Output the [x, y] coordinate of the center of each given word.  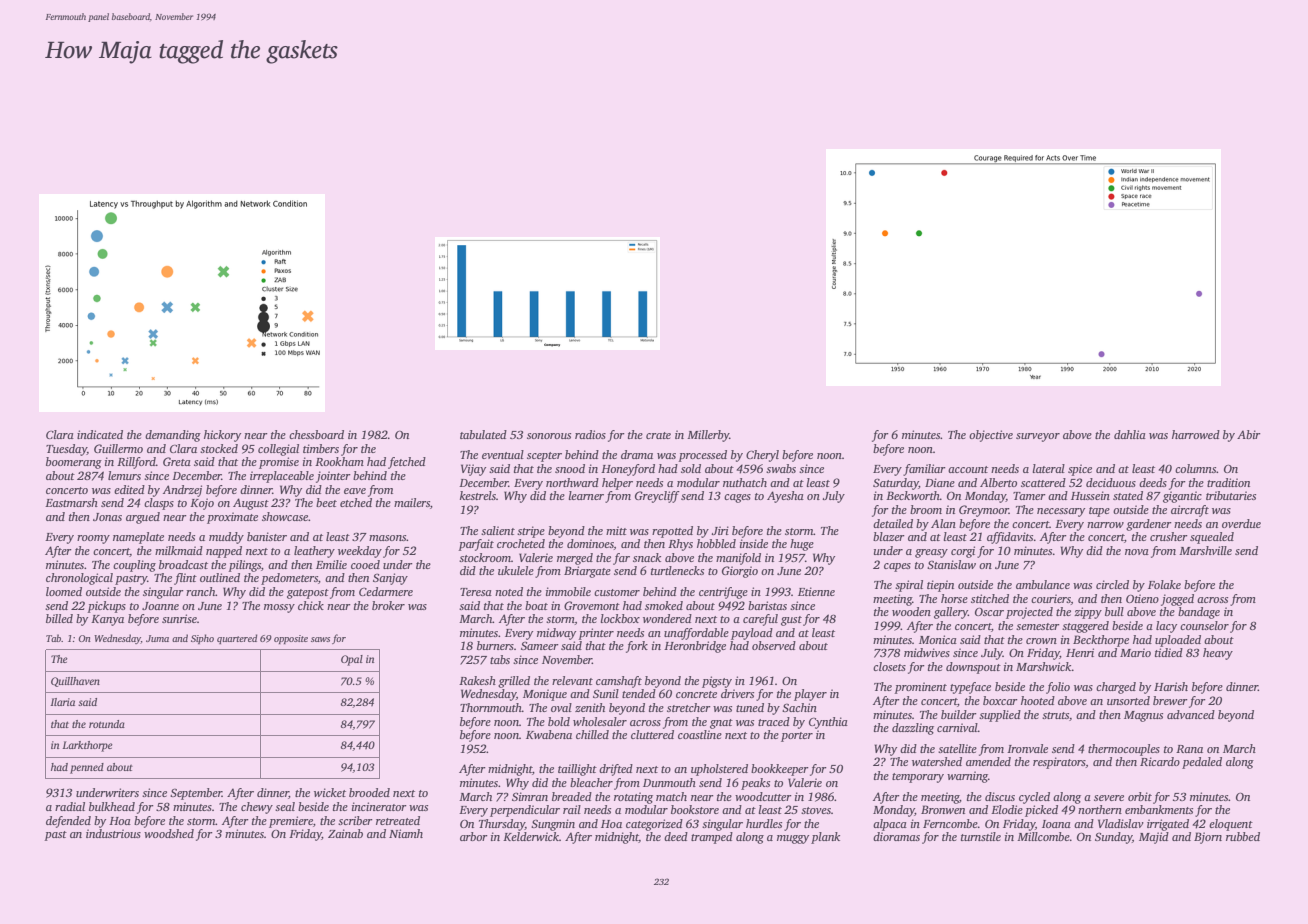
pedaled [1202, 763]
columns [1195, 468]
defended [68, 822]
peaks [755, 784]
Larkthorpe [87, 746]
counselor [1204, 625]
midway [556, 634]
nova [1137, 552]
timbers [321, 448]
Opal [352, 660]
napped [224, 552]
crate [658, 435]
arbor [474, 836]
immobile [568, 591]
